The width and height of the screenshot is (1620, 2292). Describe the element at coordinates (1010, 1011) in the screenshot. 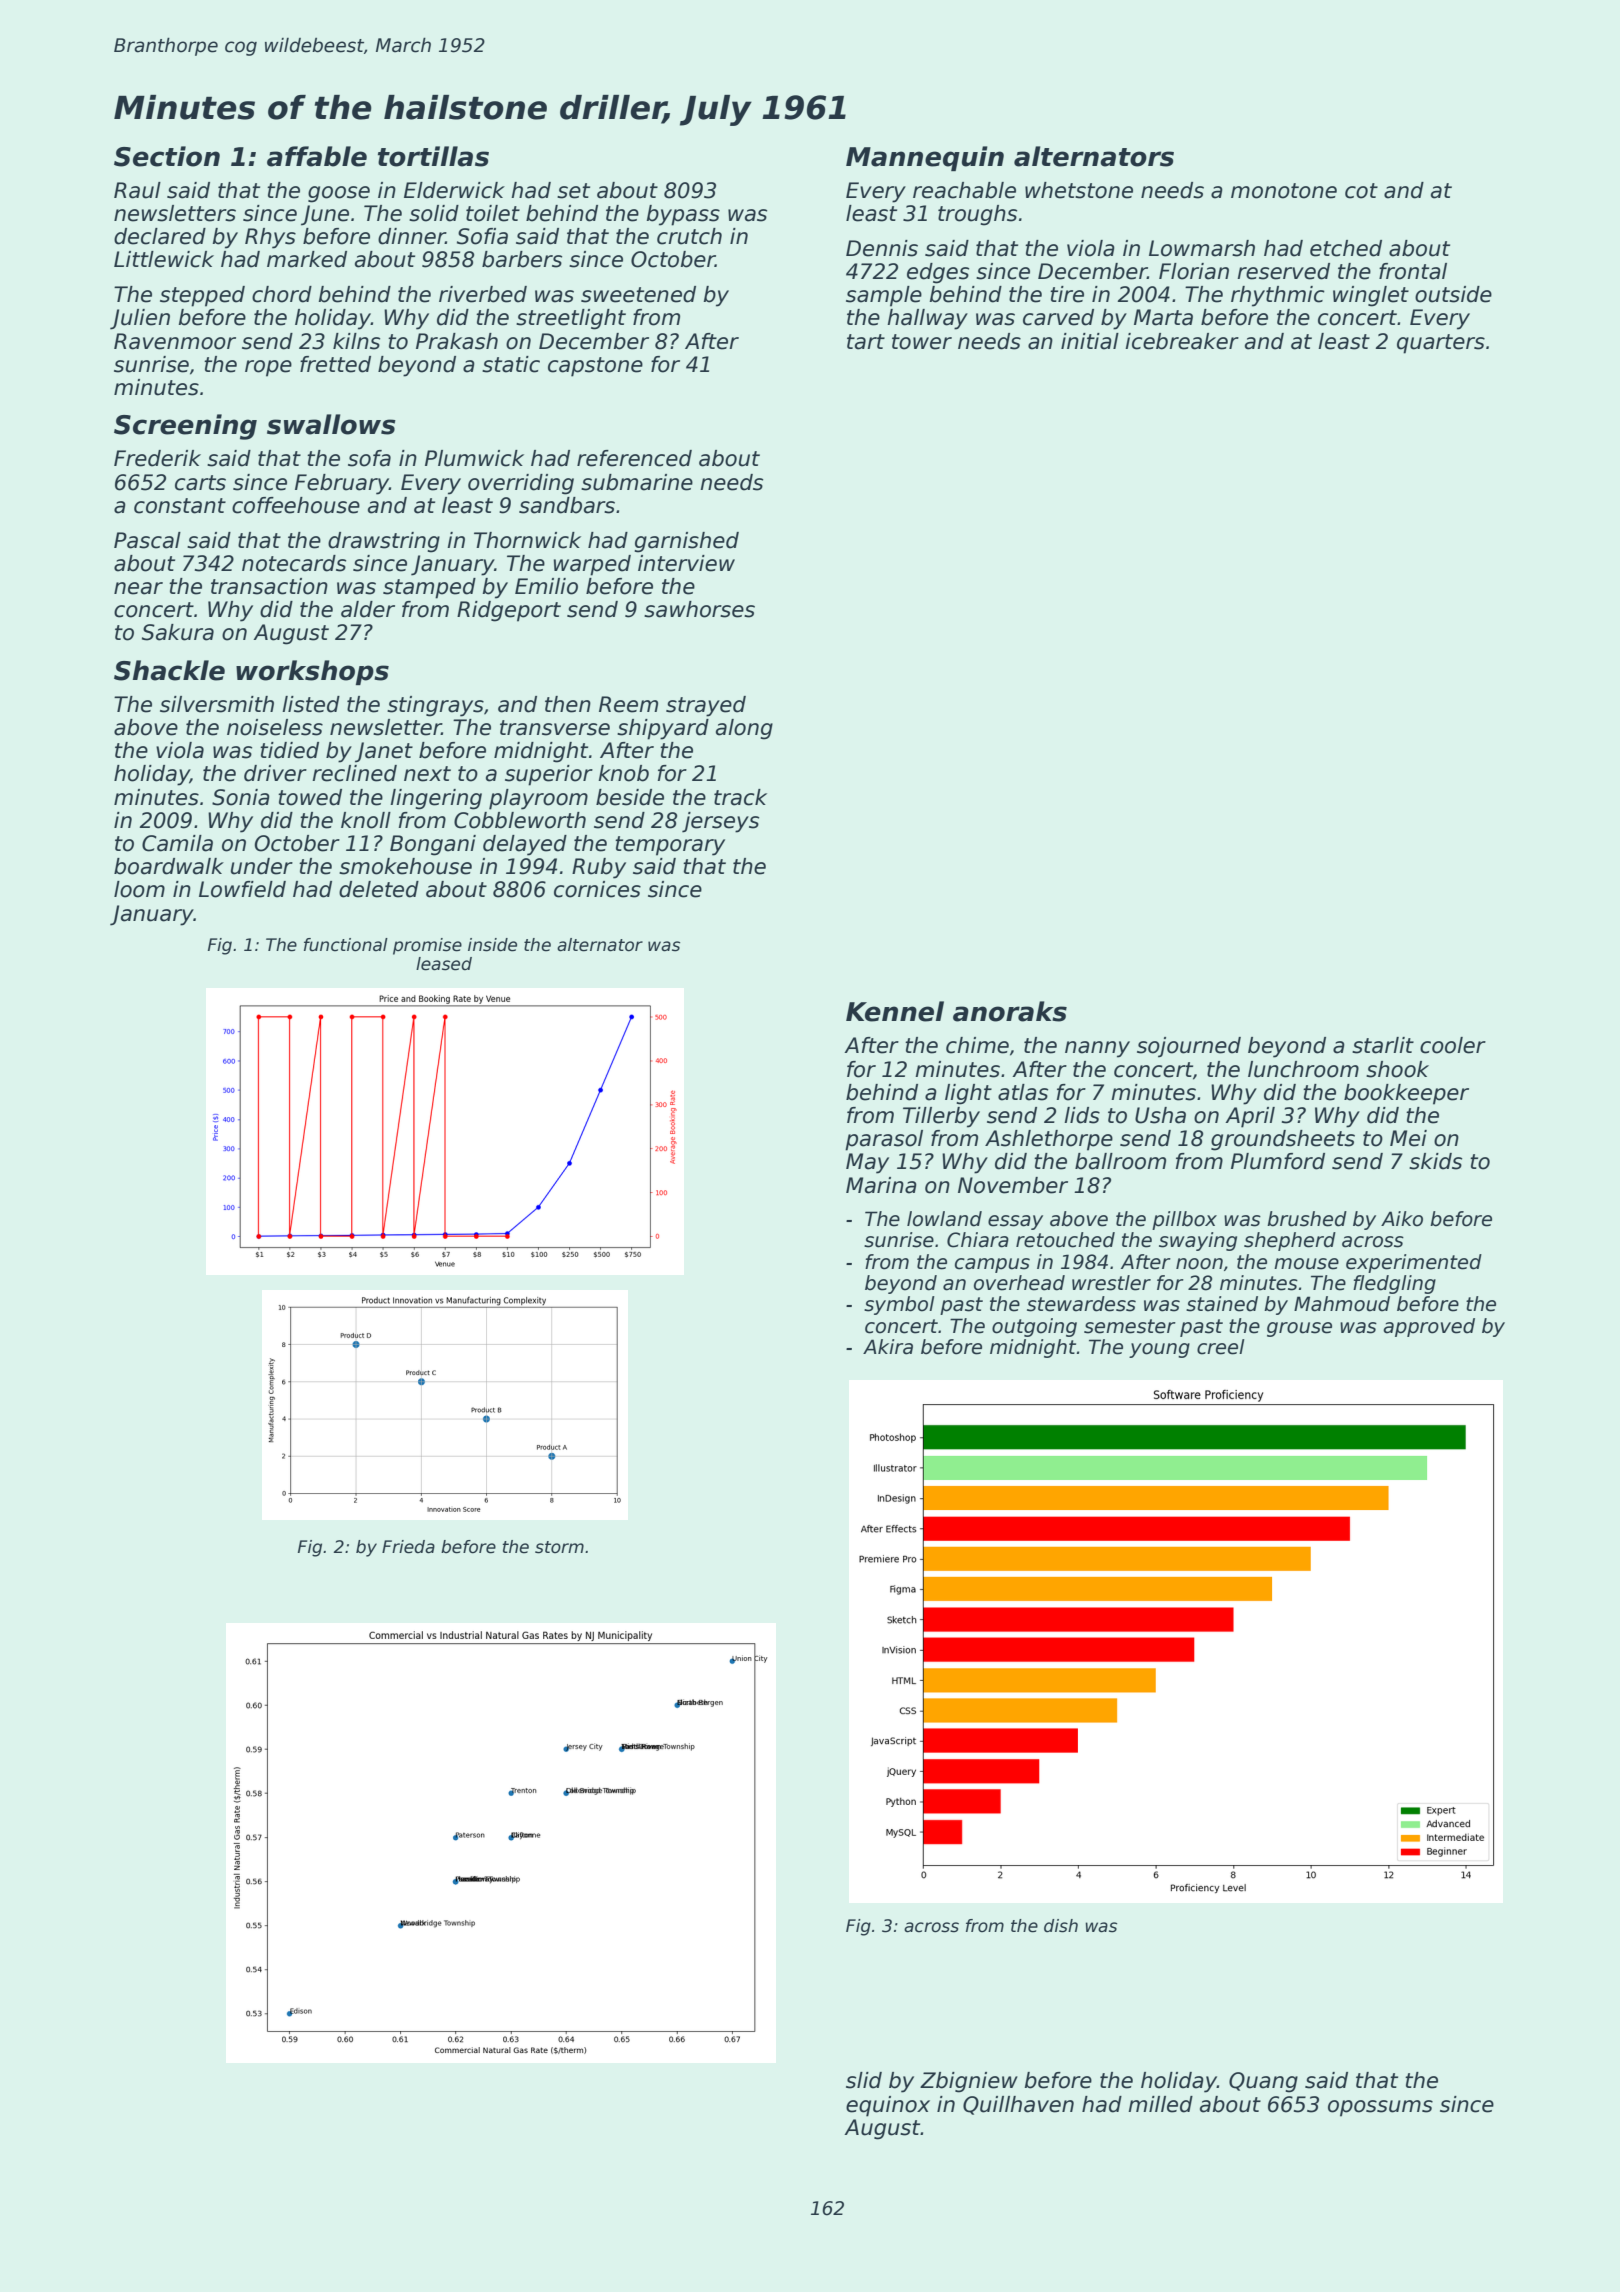

I see `anoraks` at that location.
